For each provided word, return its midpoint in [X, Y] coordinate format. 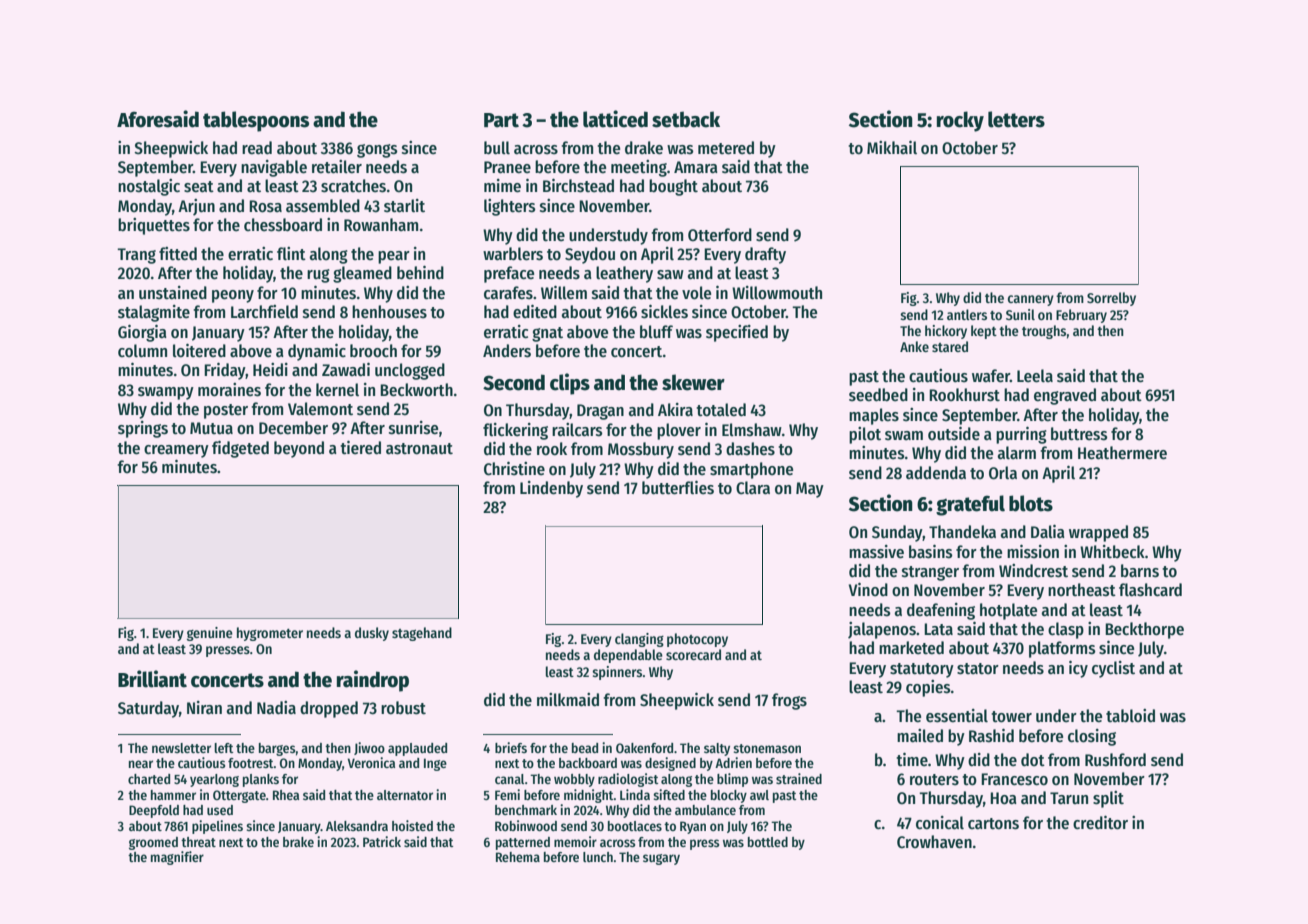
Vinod [868, 589]
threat [198, 842]
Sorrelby [1111, 299]
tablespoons [256, 121]
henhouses [389, 312]
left [224, 748]
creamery [176, 451]
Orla [1003, 473]
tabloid [1130, 716]
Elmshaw [752, 430]
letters [1016, 119]
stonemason [767, 748]
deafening [941, 611]
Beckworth [416, 390]
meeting [639, 168]
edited [535, 312]
